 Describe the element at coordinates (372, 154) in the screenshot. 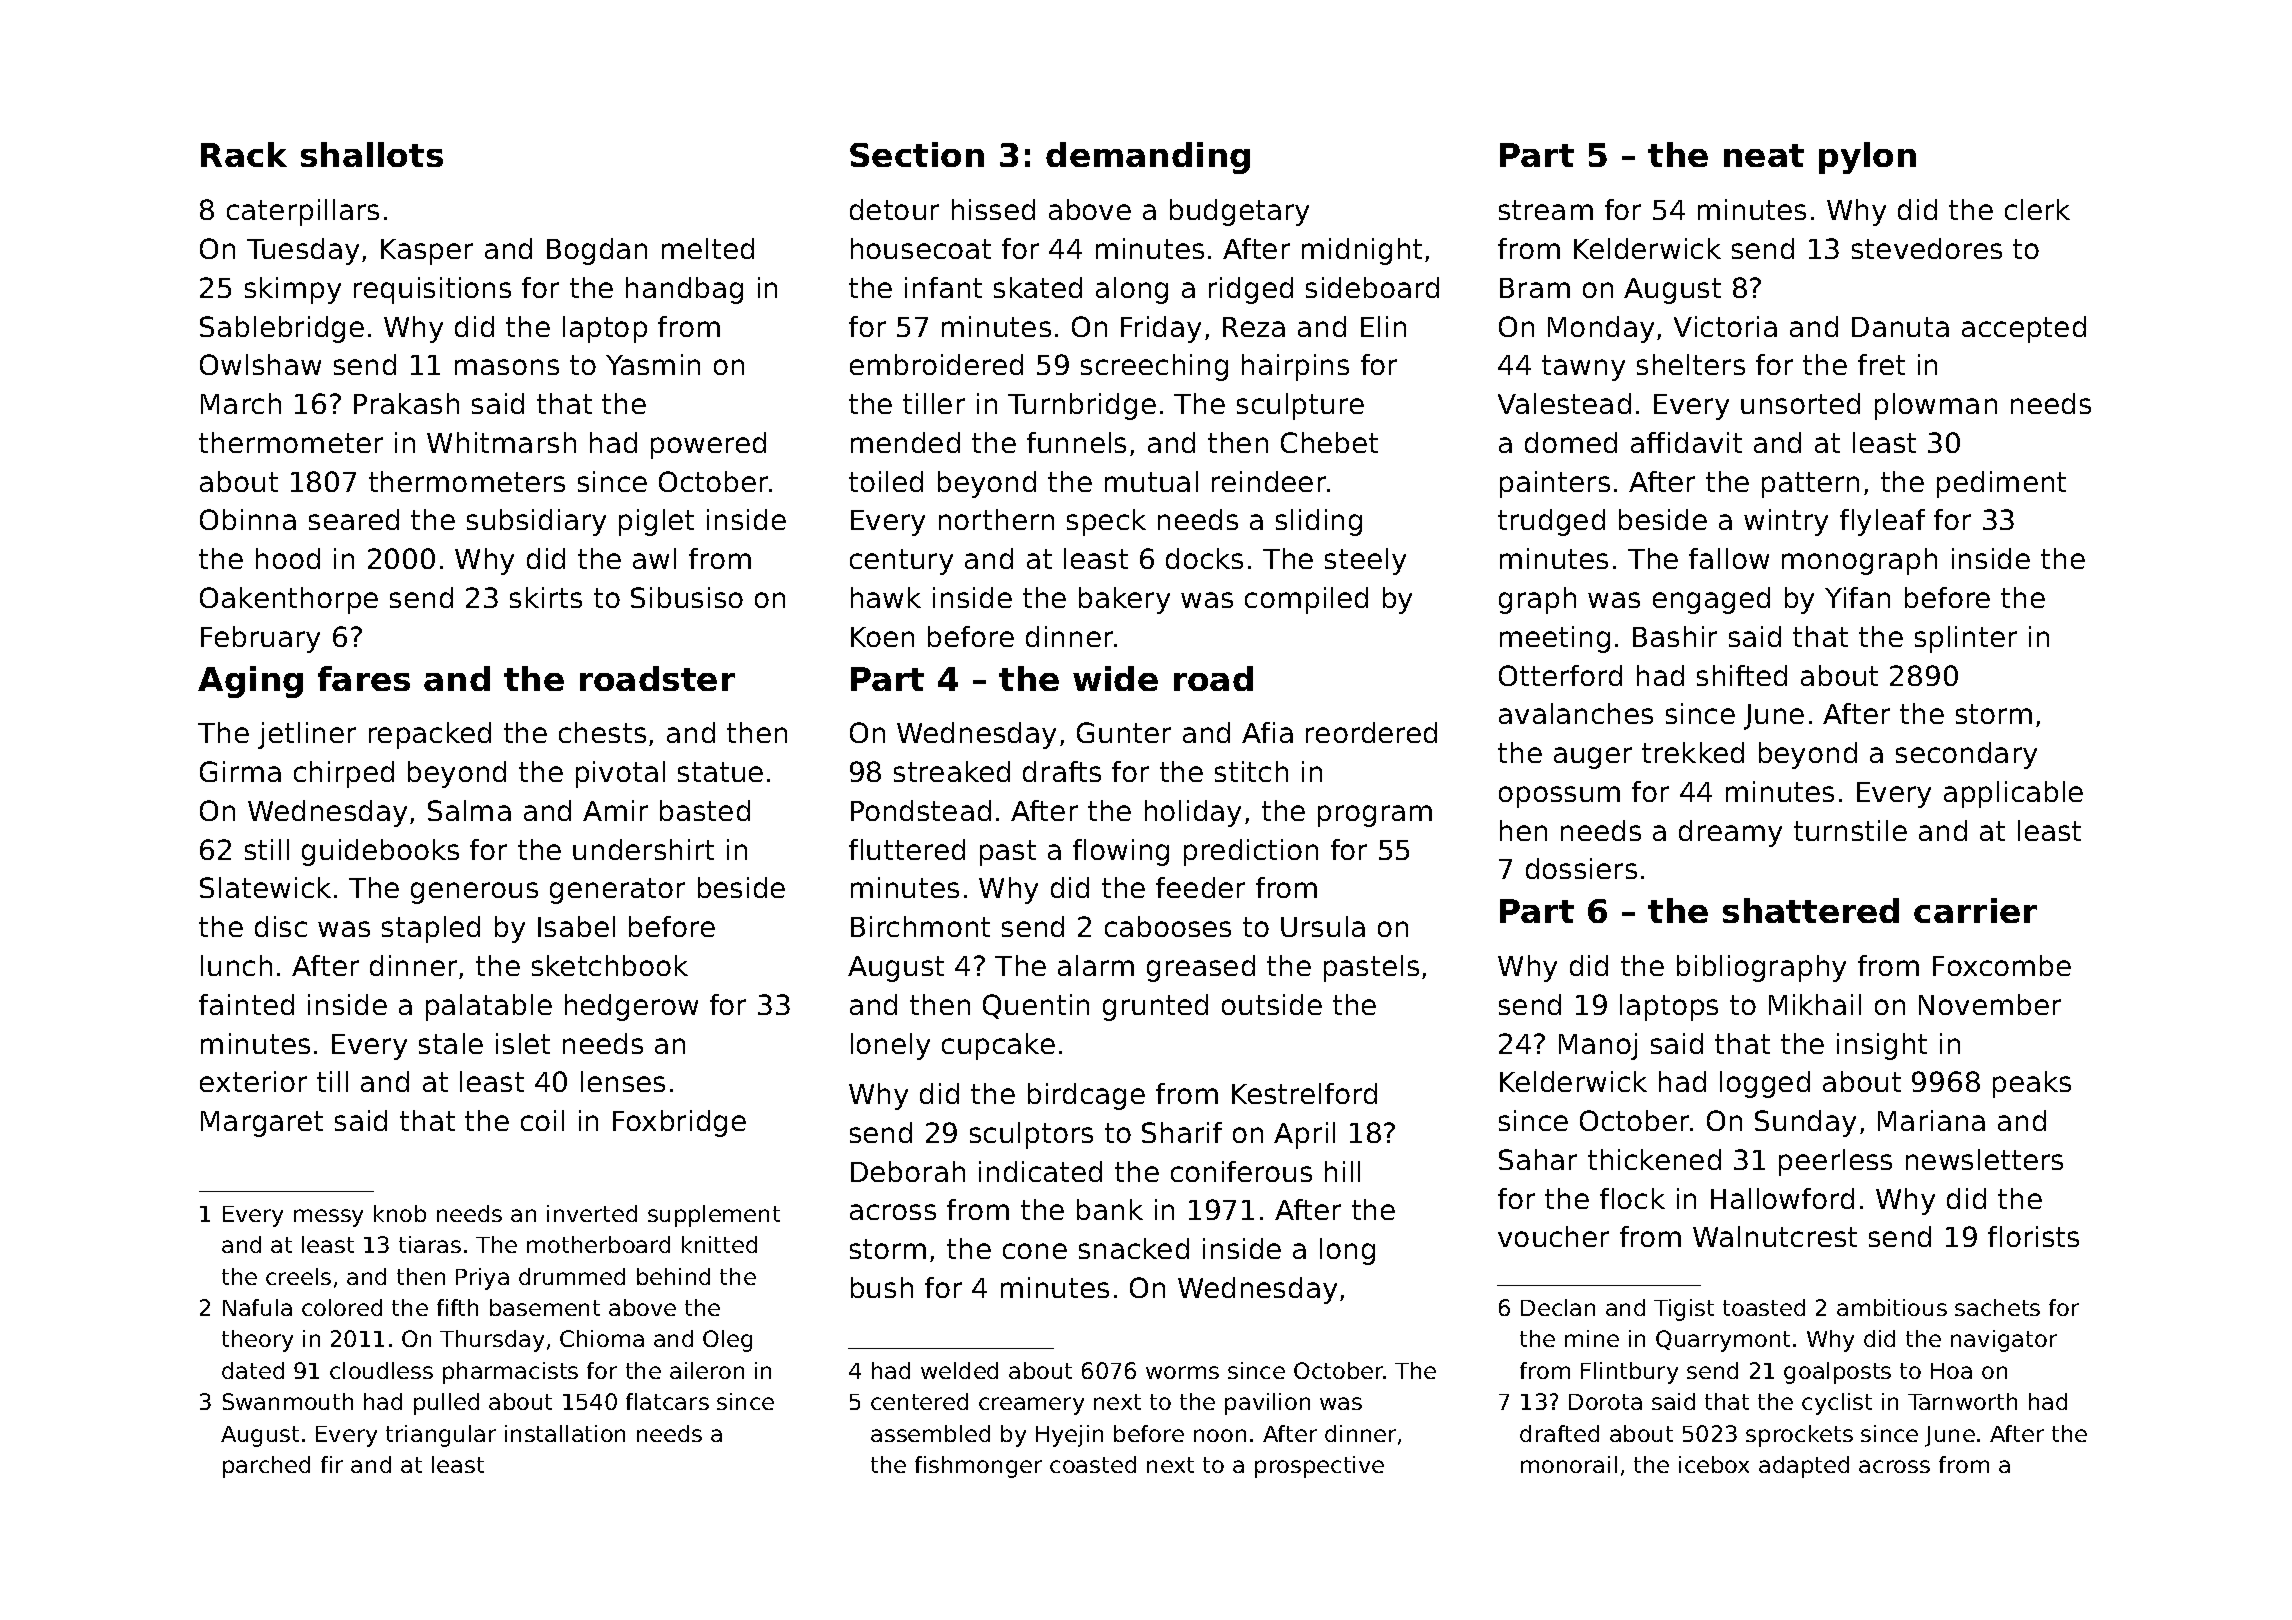

I see `shallots` at that location.
